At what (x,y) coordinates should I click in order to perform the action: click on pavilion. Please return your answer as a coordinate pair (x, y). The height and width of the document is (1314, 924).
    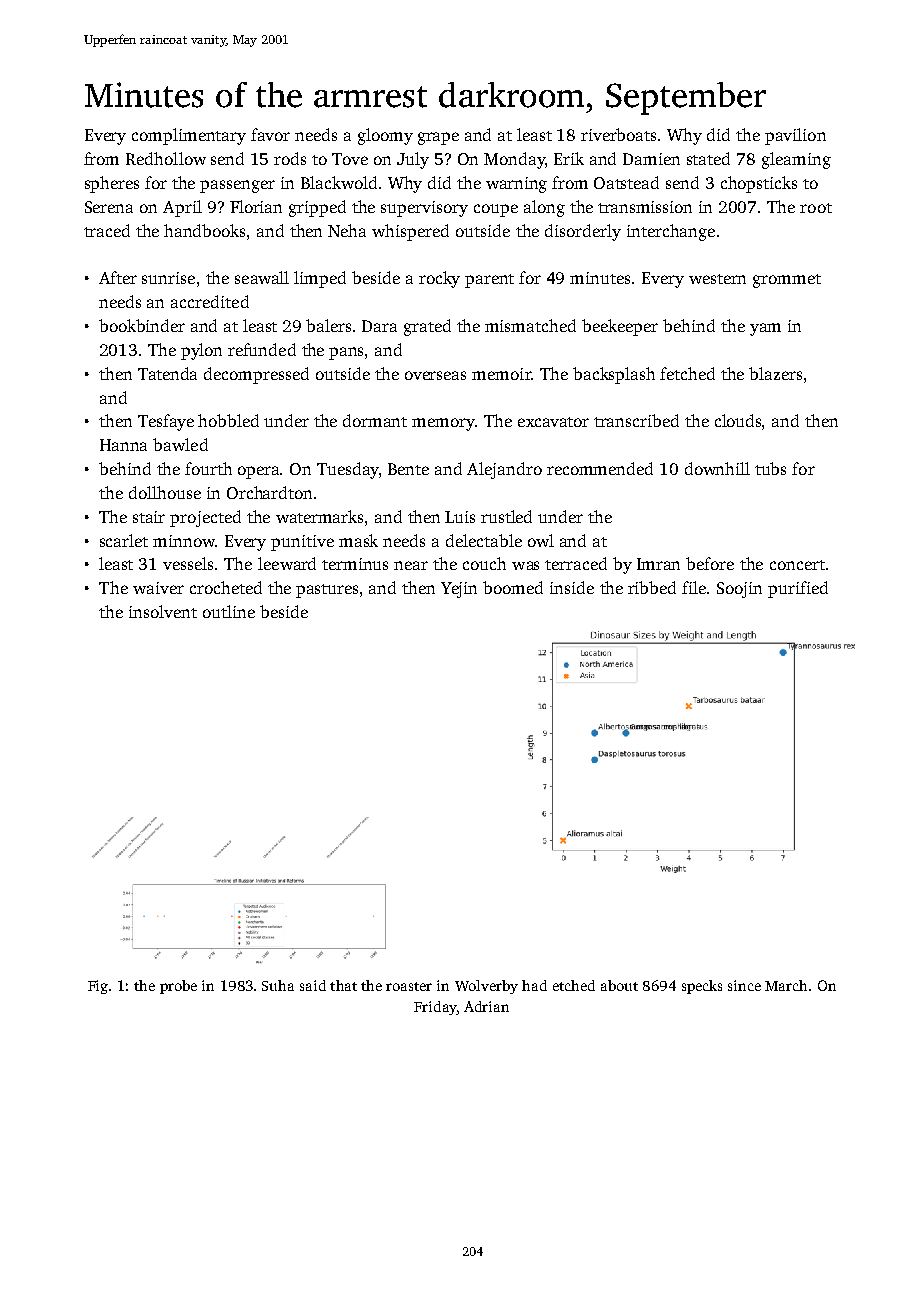
    Looking at the image, I should click on (795, 136).
